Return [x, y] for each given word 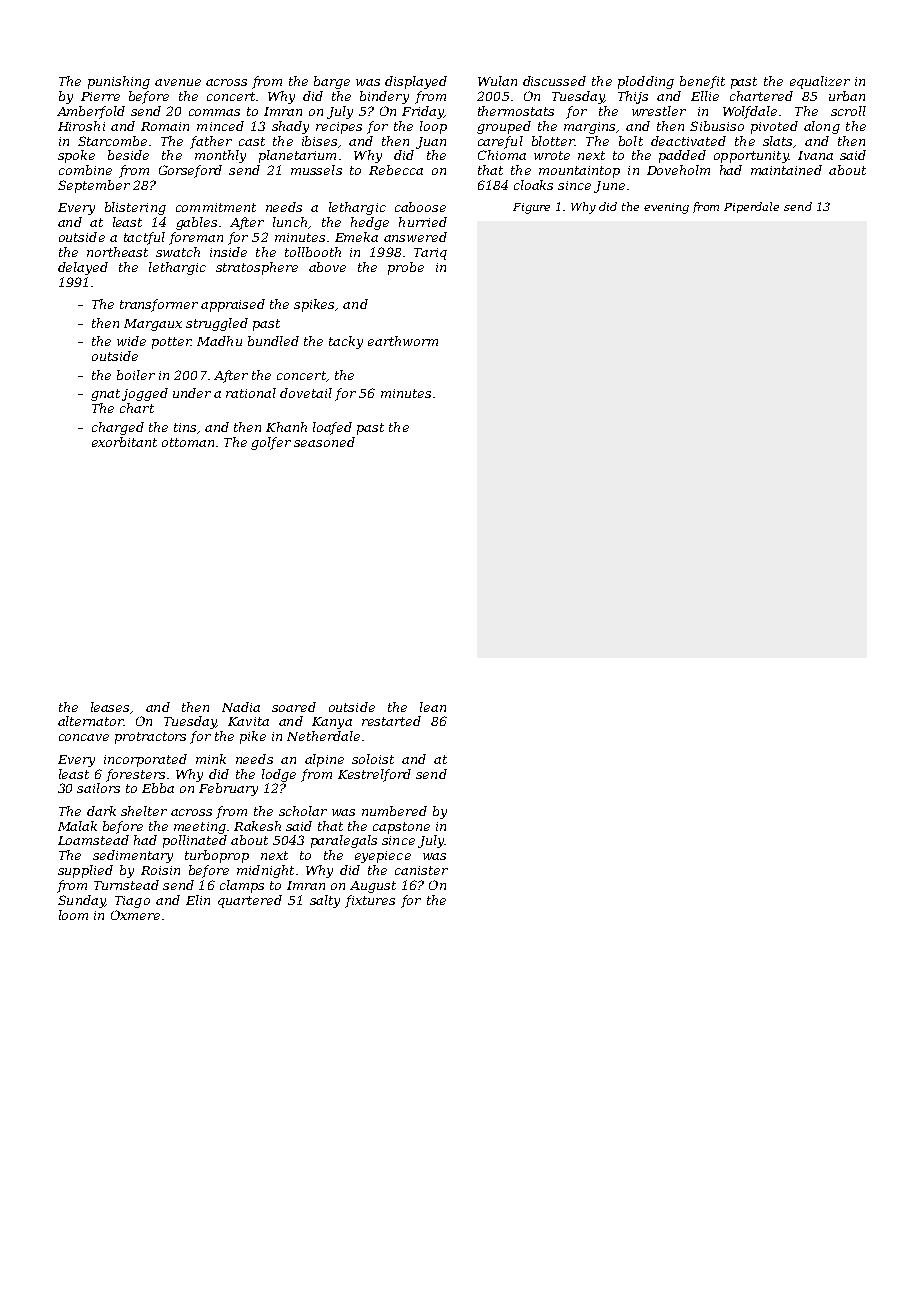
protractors [150, 738]
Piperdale [751, 207]
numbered [394, 811]
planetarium [297, 156]
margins [589, 128]
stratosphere [257, 268]
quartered [250, 901]
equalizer [820, 82]
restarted [391, 721]
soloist [373, 759]
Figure [531, 208]
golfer [271, 443]
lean [433, 707]
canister [421, 870]
